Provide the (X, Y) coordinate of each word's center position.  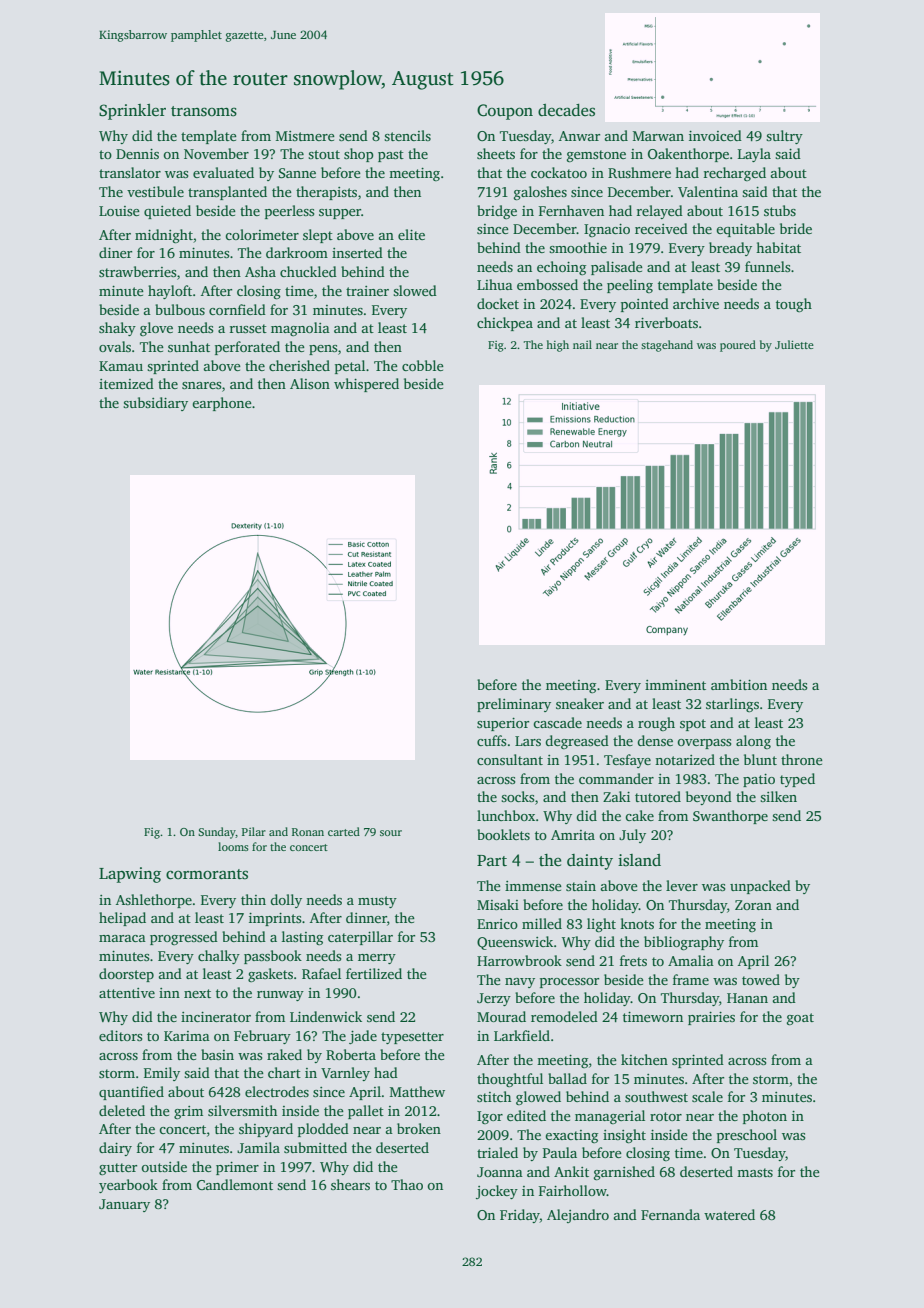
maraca (122, 938)
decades (566, 110)
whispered (366, 385)
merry (377, 959)
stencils (407, 135)
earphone (222, 404)
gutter (118, 1169)
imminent (675, 685)
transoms (204, 111)
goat (800, 1019)
